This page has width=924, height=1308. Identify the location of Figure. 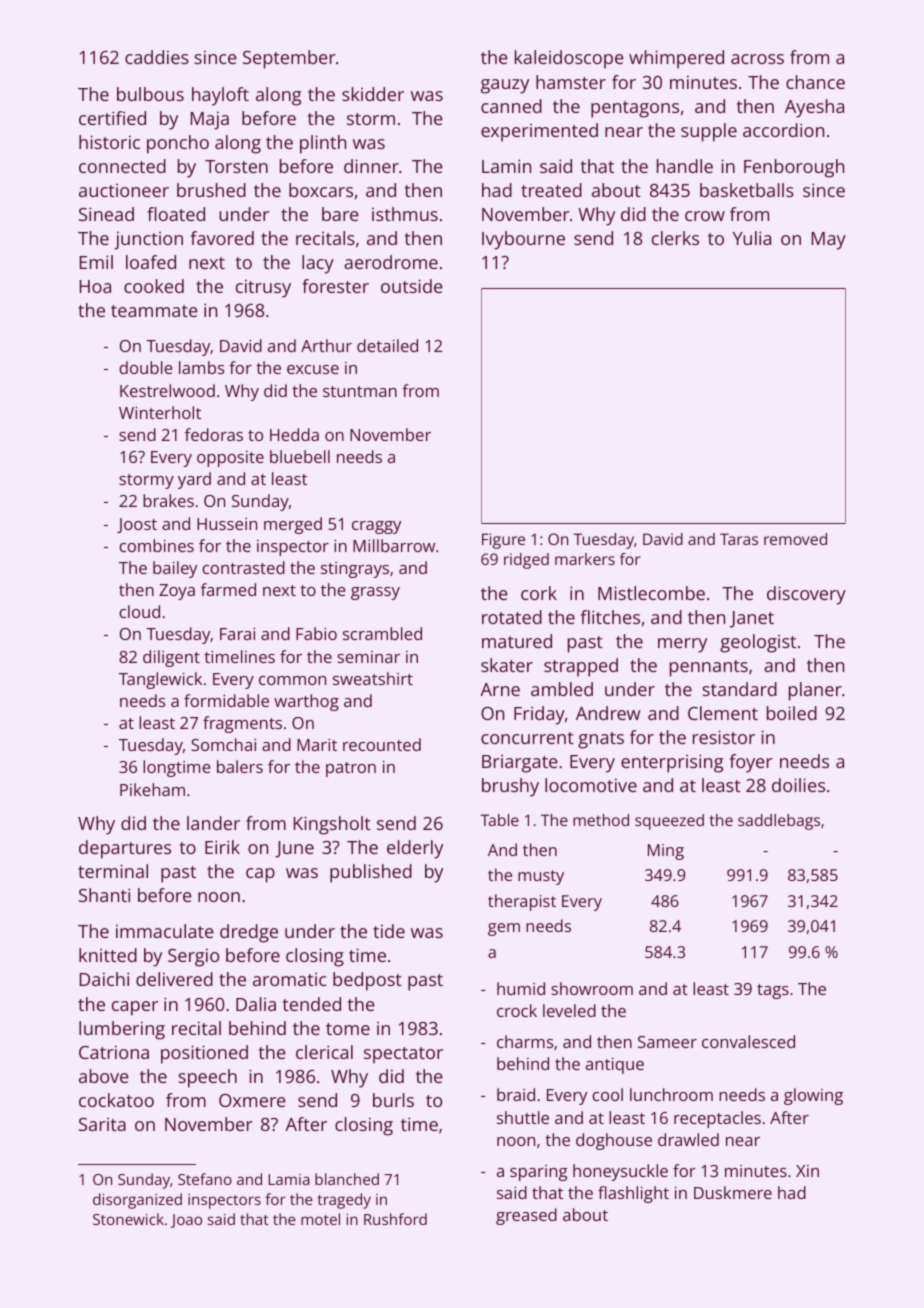
(503, 541).
